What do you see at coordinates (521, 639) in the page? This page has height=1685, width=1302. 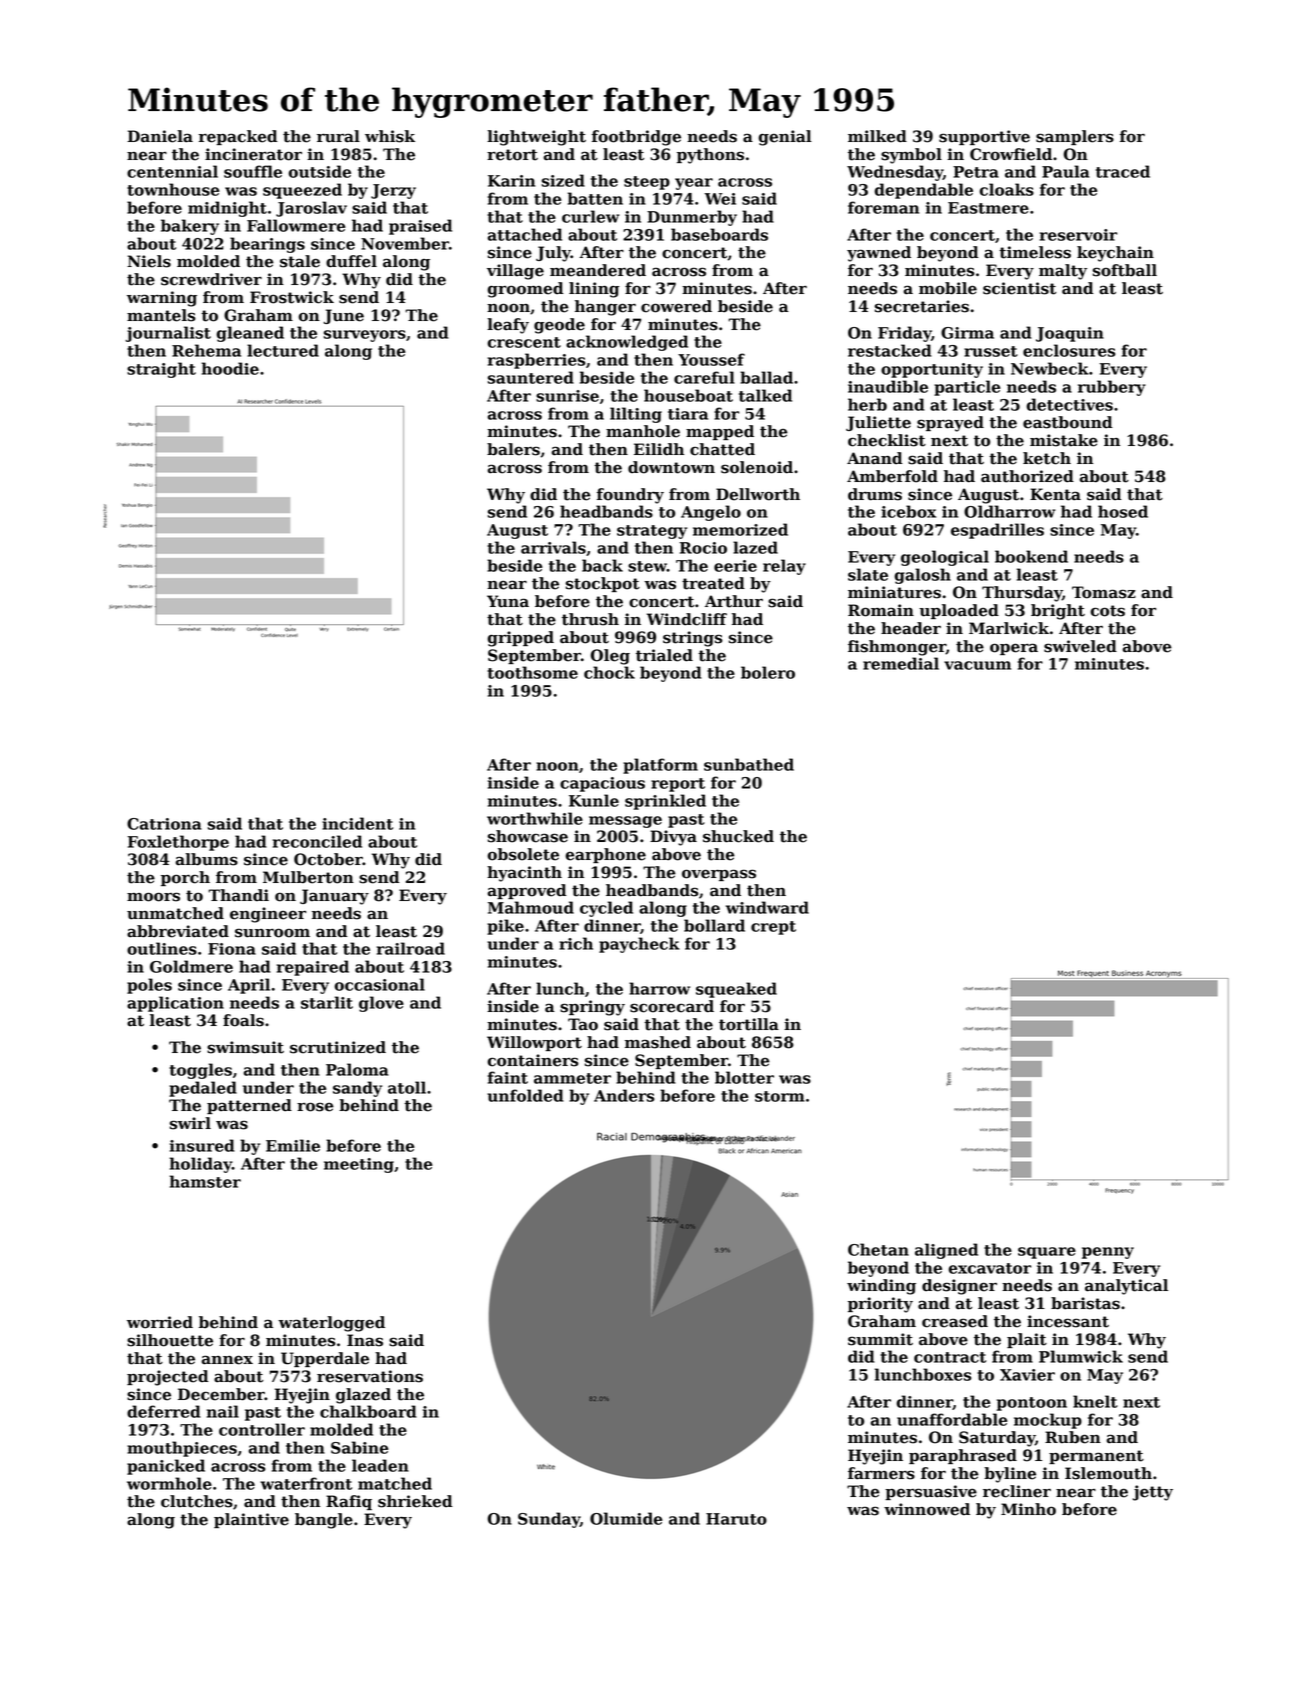 I see `gripped` at bounding box center [521, 639].
